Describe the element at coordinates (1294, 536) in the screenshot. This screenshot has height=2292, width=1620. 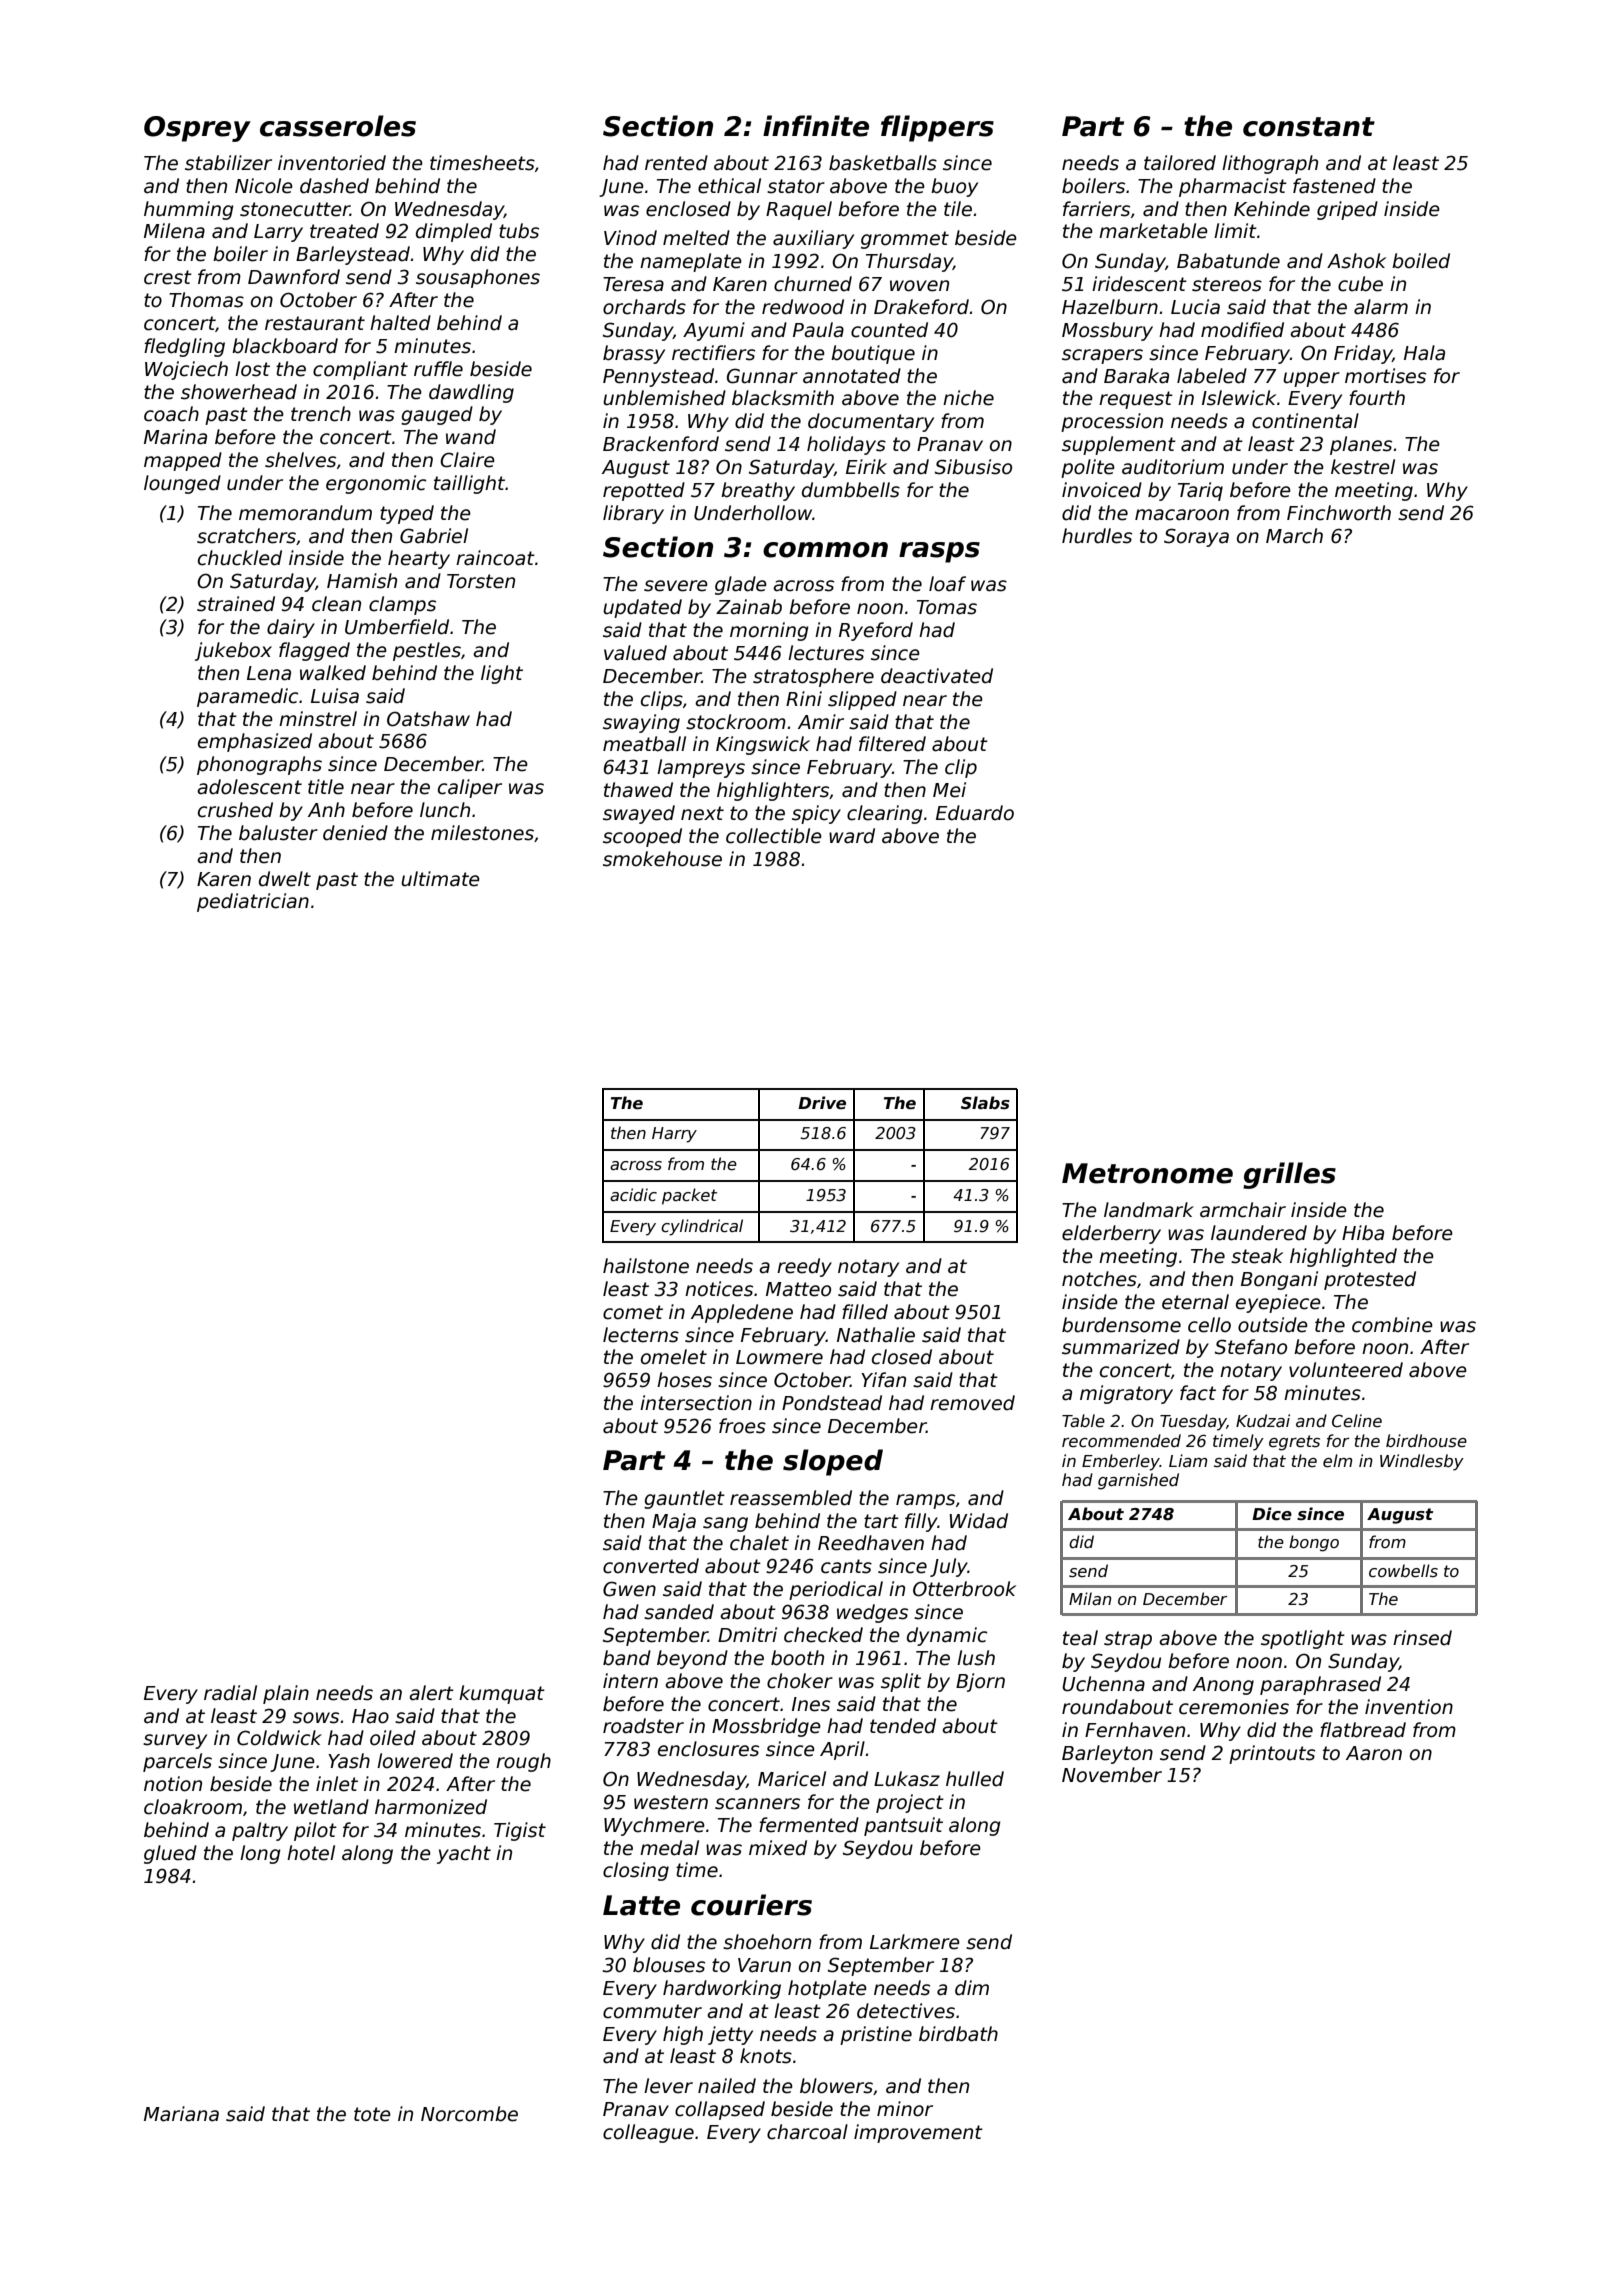
I see `March` at that location.
